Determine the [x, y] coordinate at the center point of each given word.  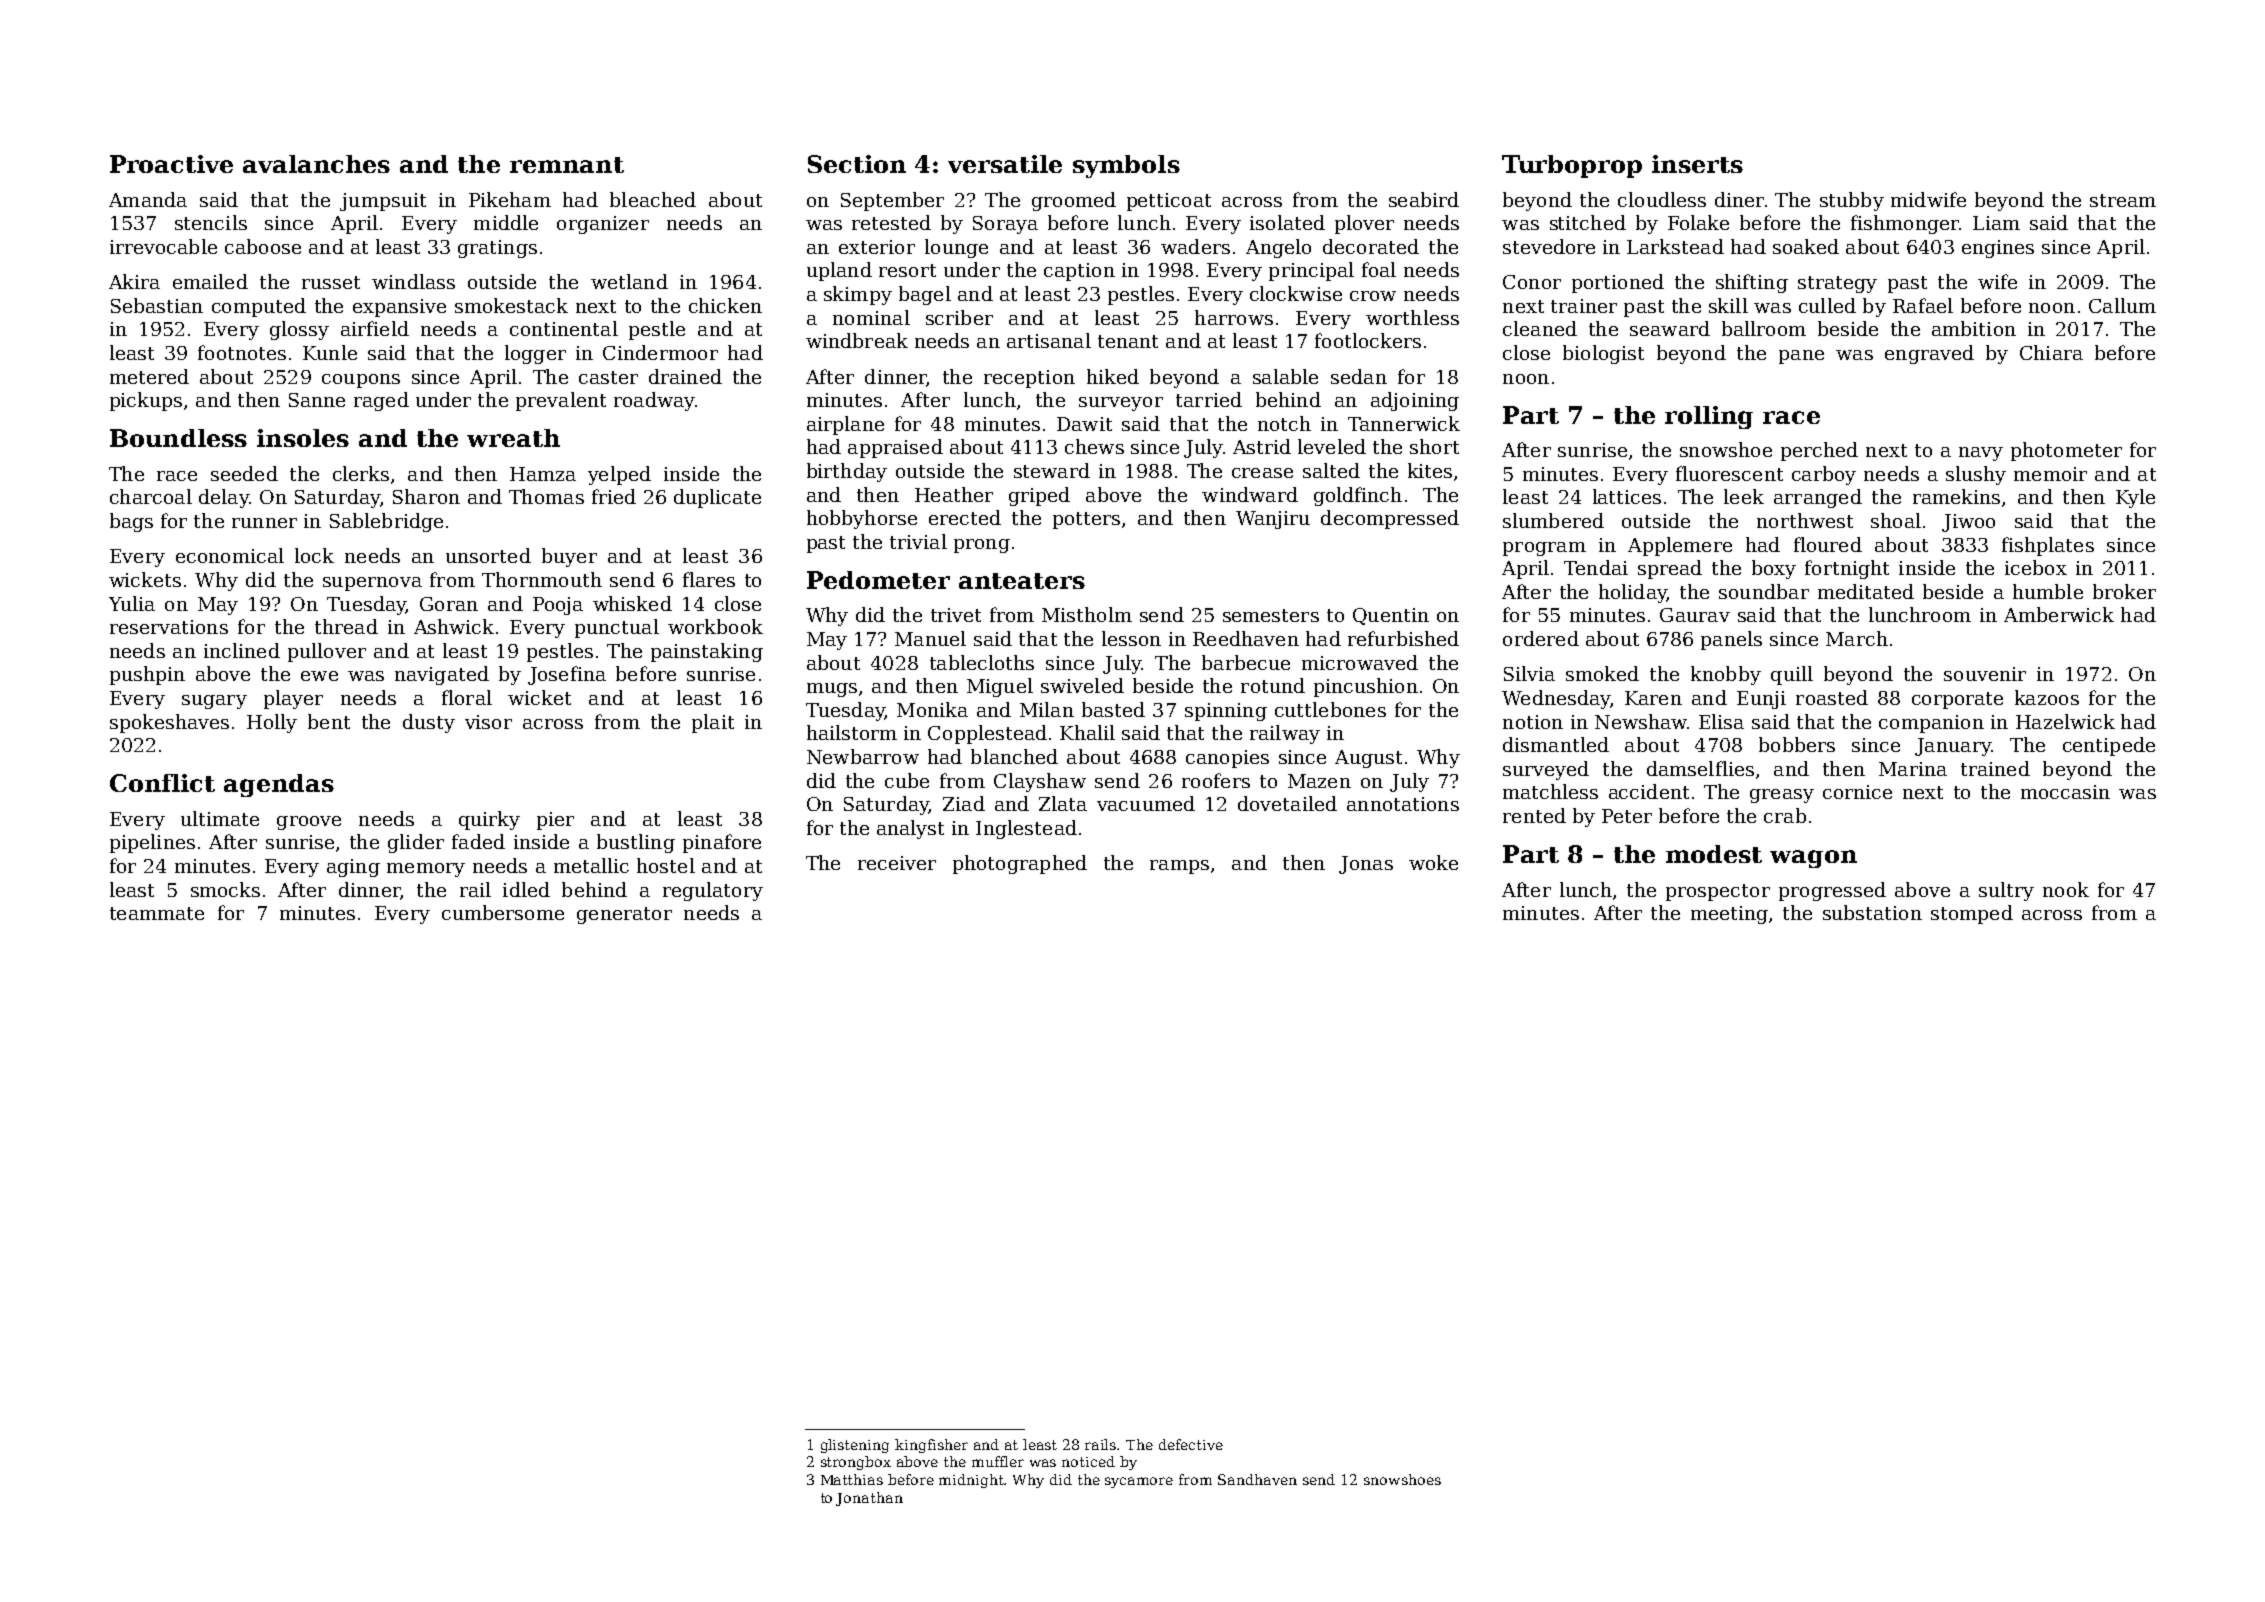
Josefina [567, 675]
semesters [1271, 615]
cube [907, 780]
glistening [855, 1446]
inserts [1697, 164]
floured [1828, 544]
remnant [567, 165]
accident [1649, 791]
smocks [225, 889]
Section [857, 164]
